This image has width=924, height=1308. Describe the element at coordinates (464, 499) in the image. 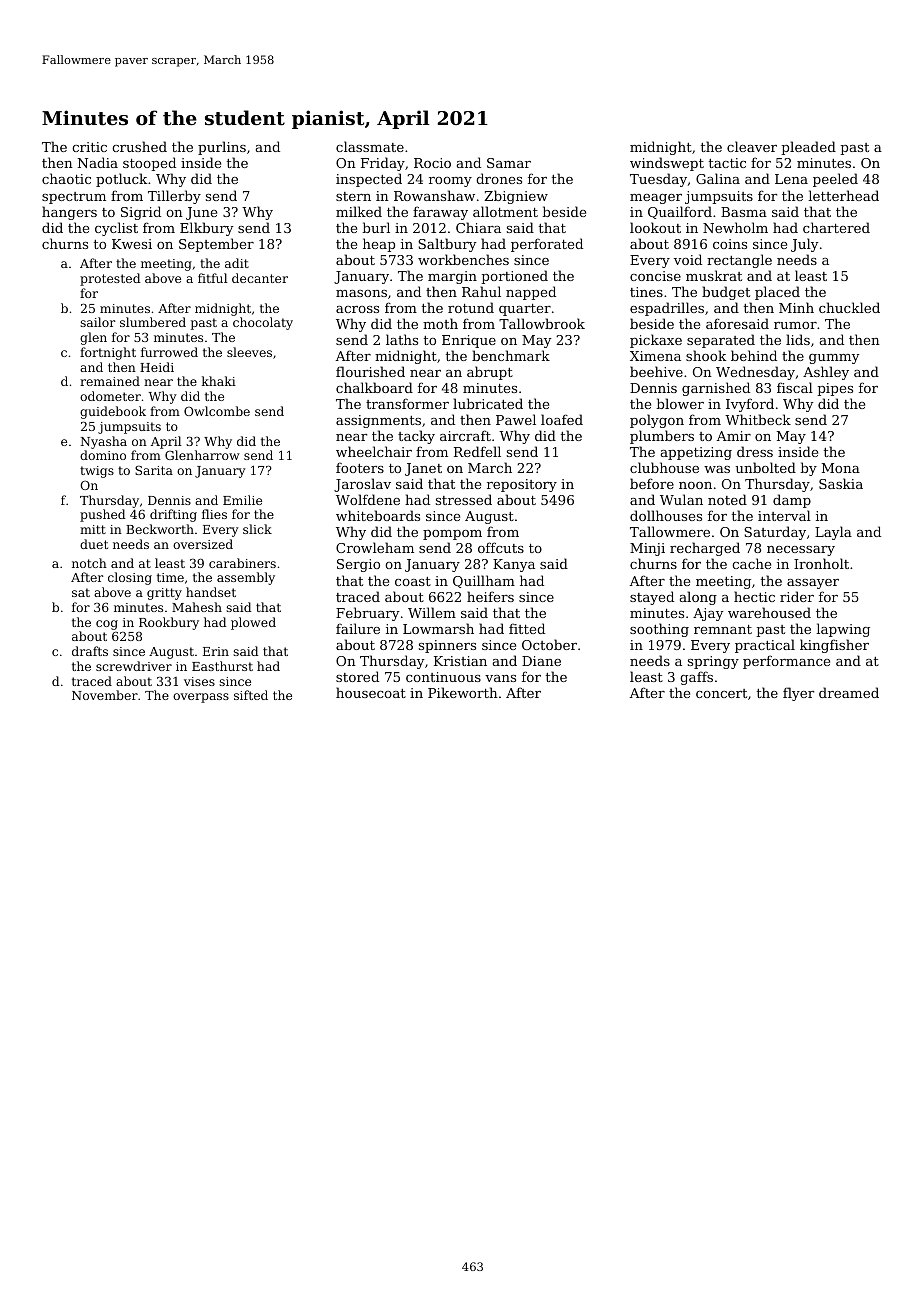

I see `stressed` at that location.
